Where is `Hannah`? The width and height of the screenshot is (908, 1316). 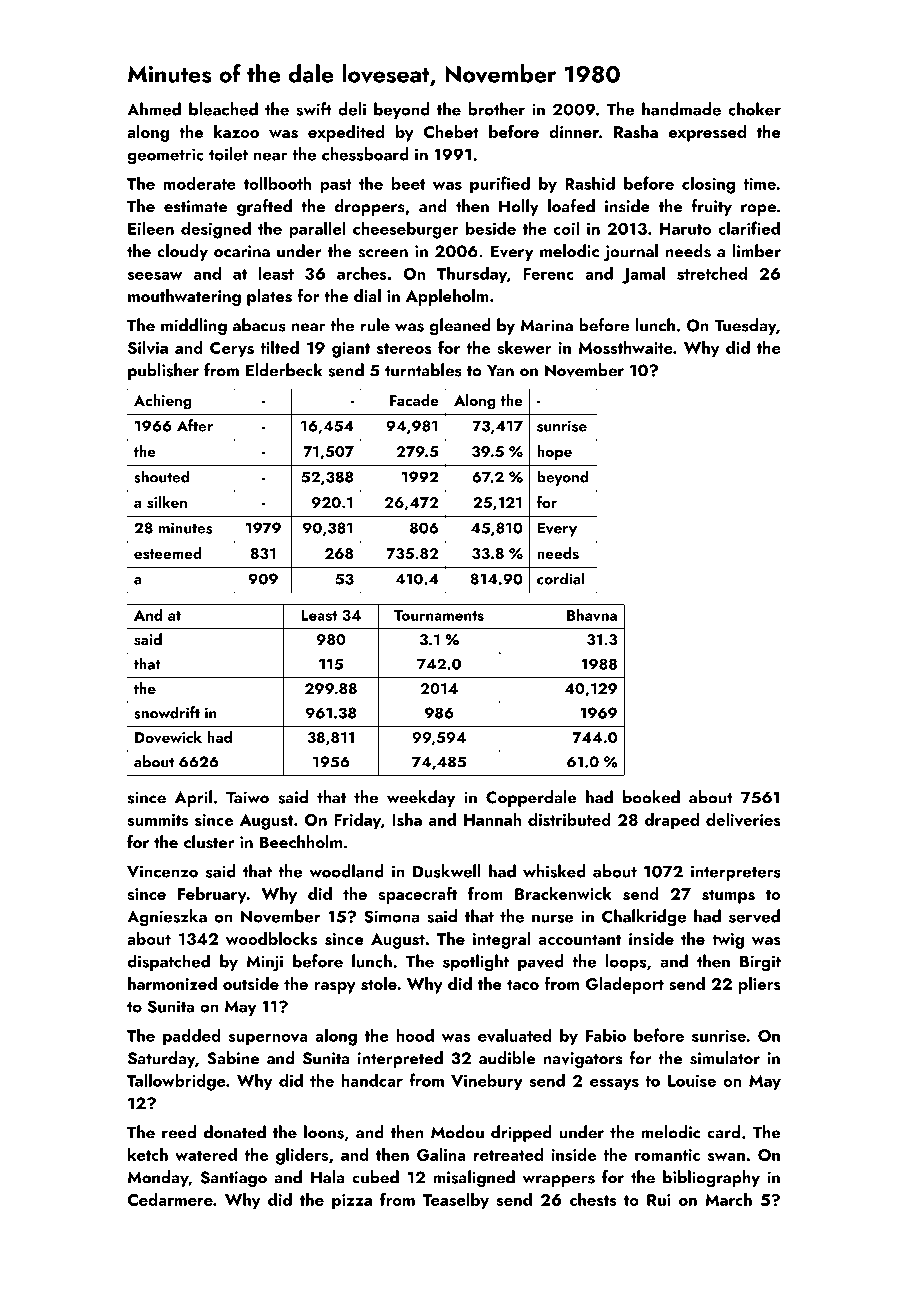
Hannah is located at coordinates (492, 819).
